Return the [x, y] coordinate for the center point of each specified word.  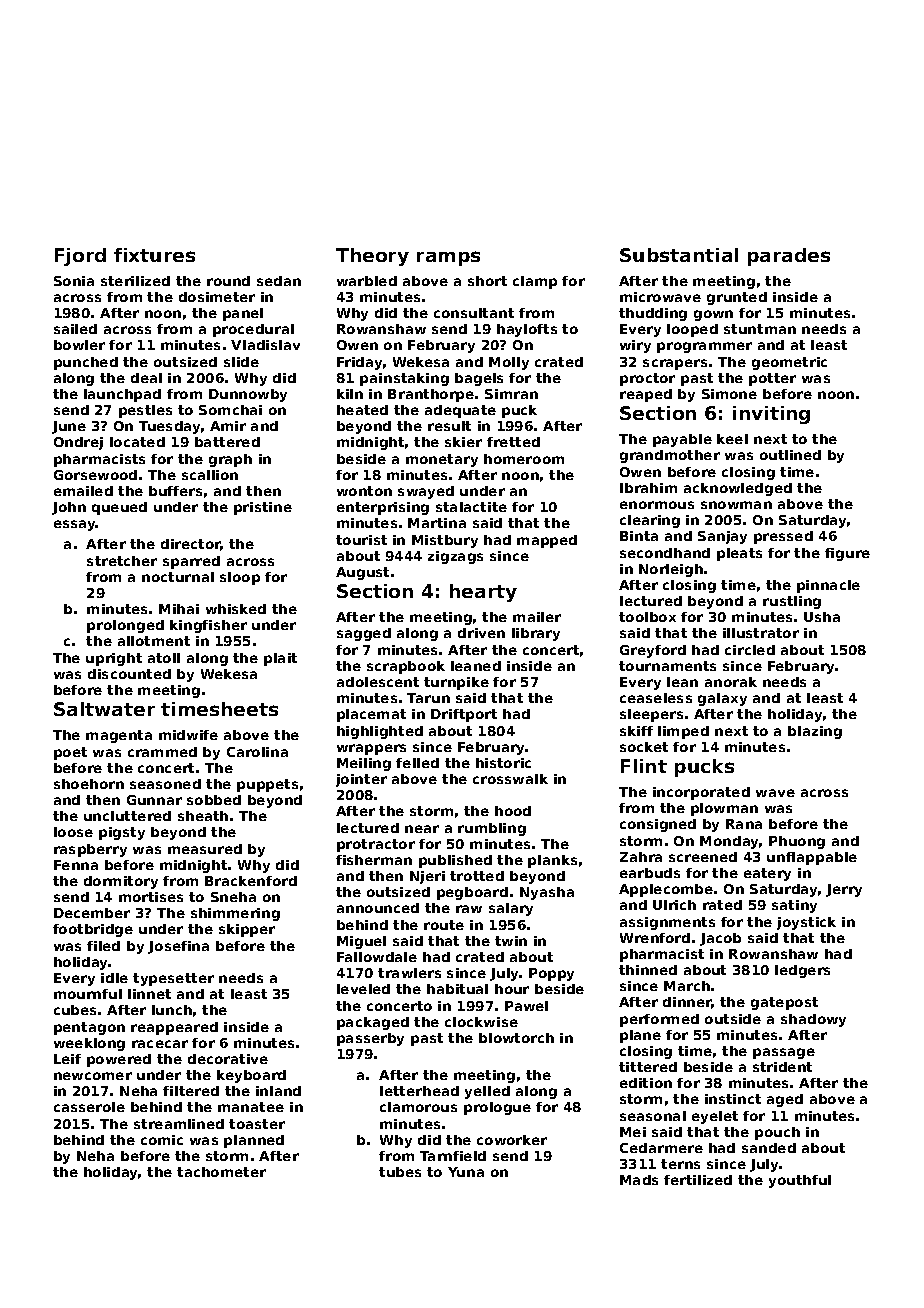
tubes [400, 1172]
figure [847, 554]
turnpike [456, 683]
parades [789, 257]
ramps [448, 258]
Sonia [74, 281]
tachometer [221, 1172]
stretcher [122, 561]
